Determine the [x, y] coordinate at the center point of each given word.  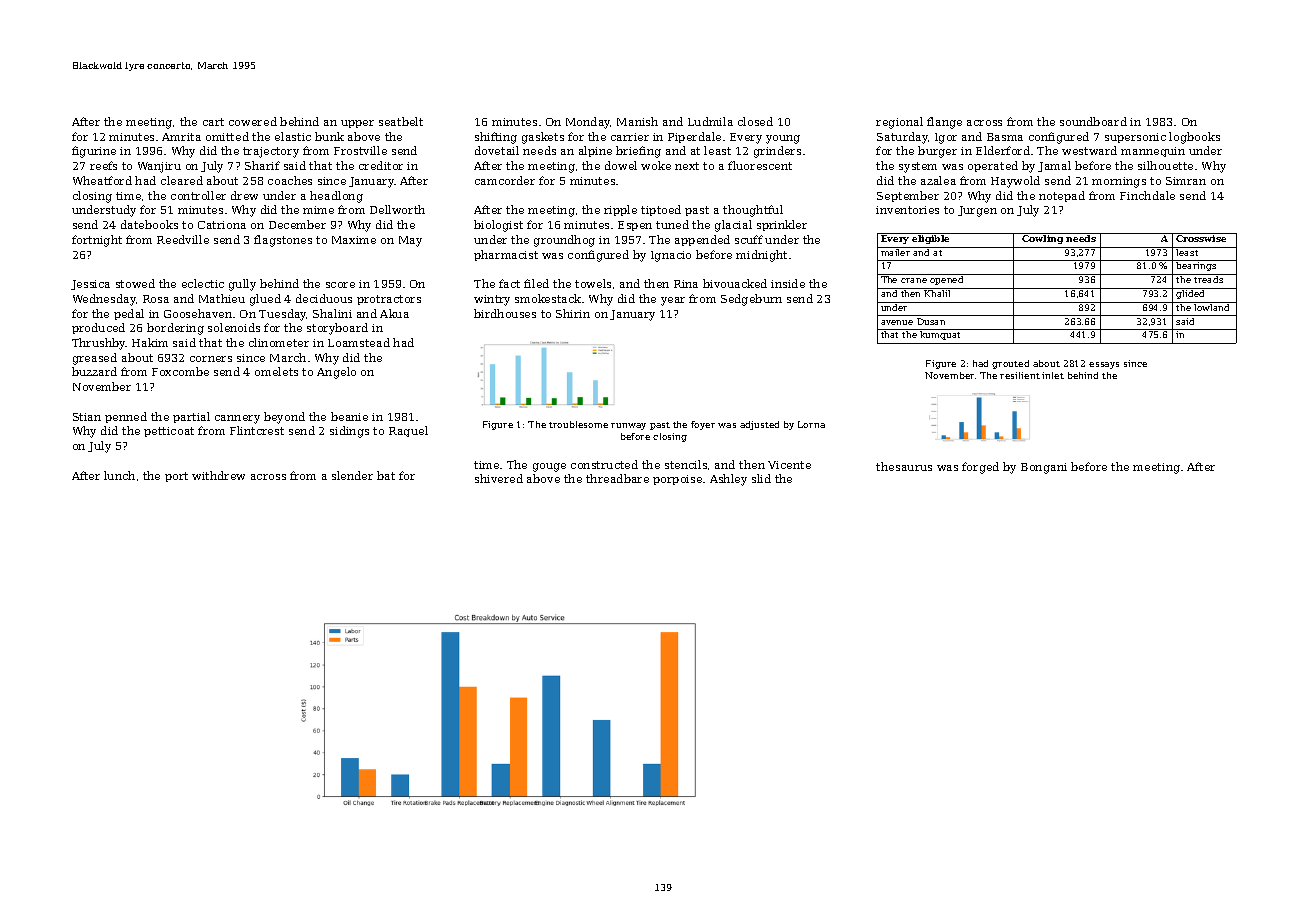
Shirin [573, 313]
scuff [749, 239]
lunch [119, 475]
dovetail [497, 150]
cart [213, 122]
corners [211, 359]
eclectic [203, 283]
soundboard [1093, 121]
